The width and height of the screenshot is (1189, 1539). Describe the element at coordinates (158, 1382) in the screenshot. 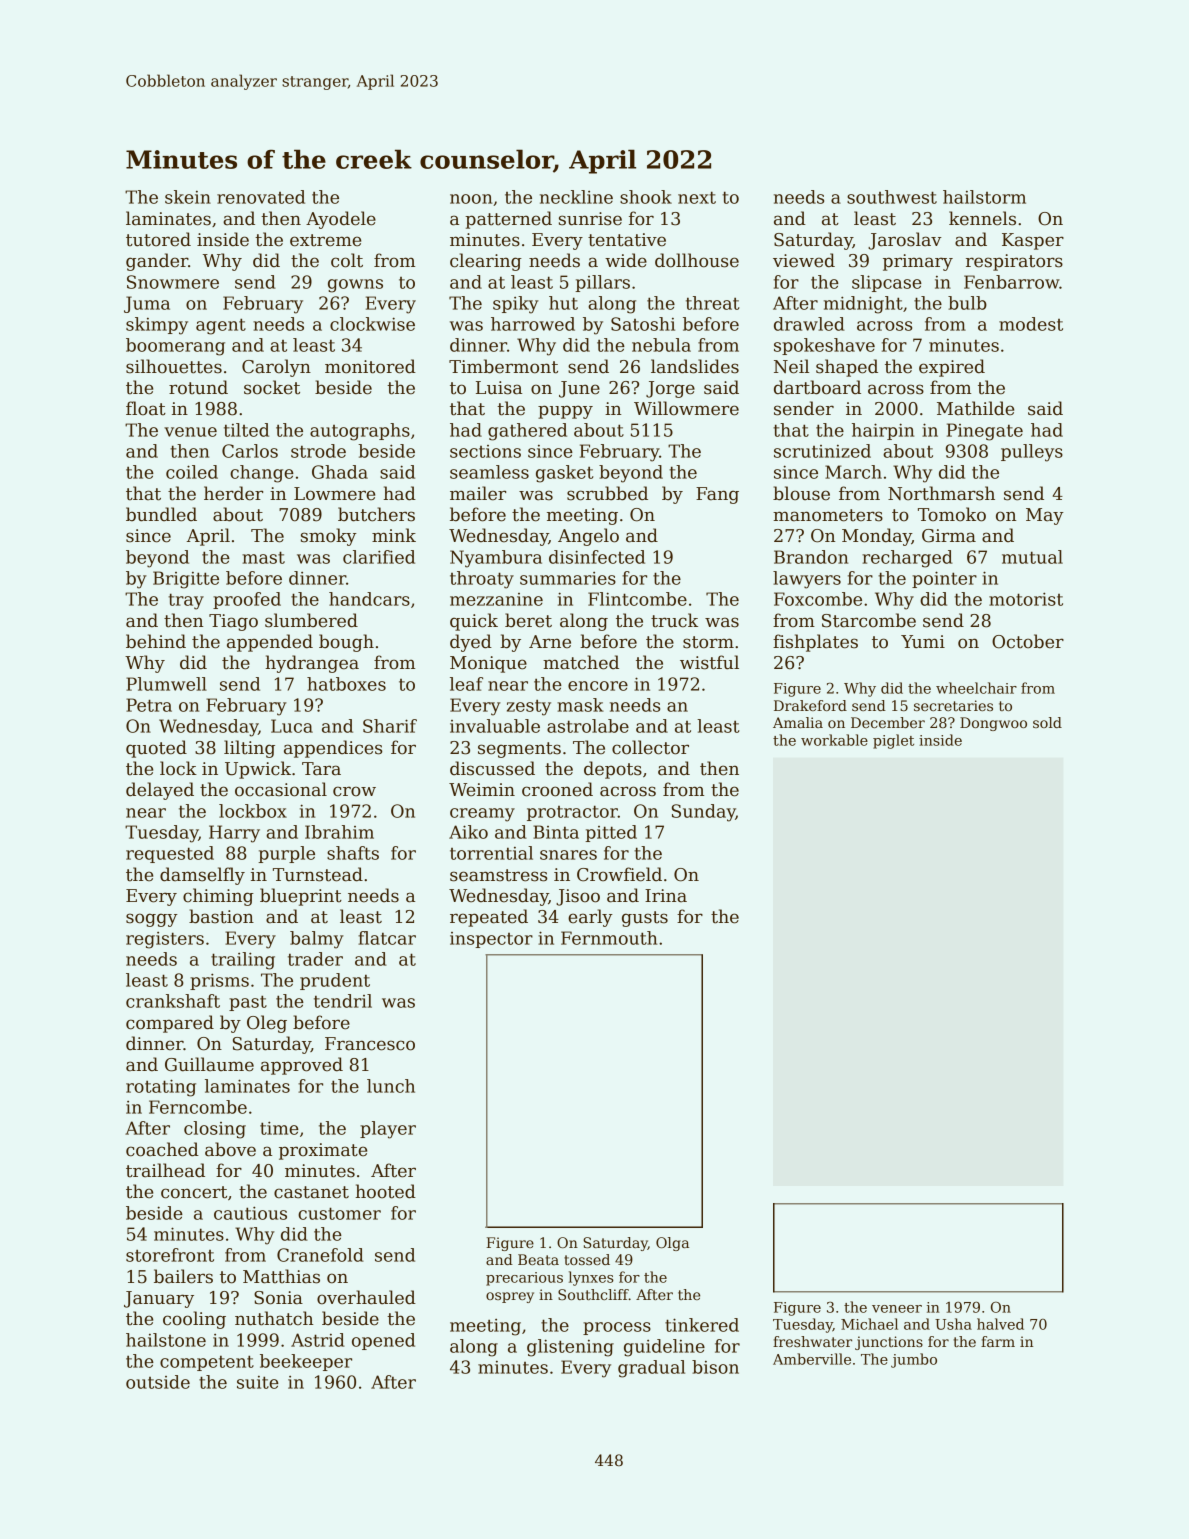

I see `outside` at that location.
